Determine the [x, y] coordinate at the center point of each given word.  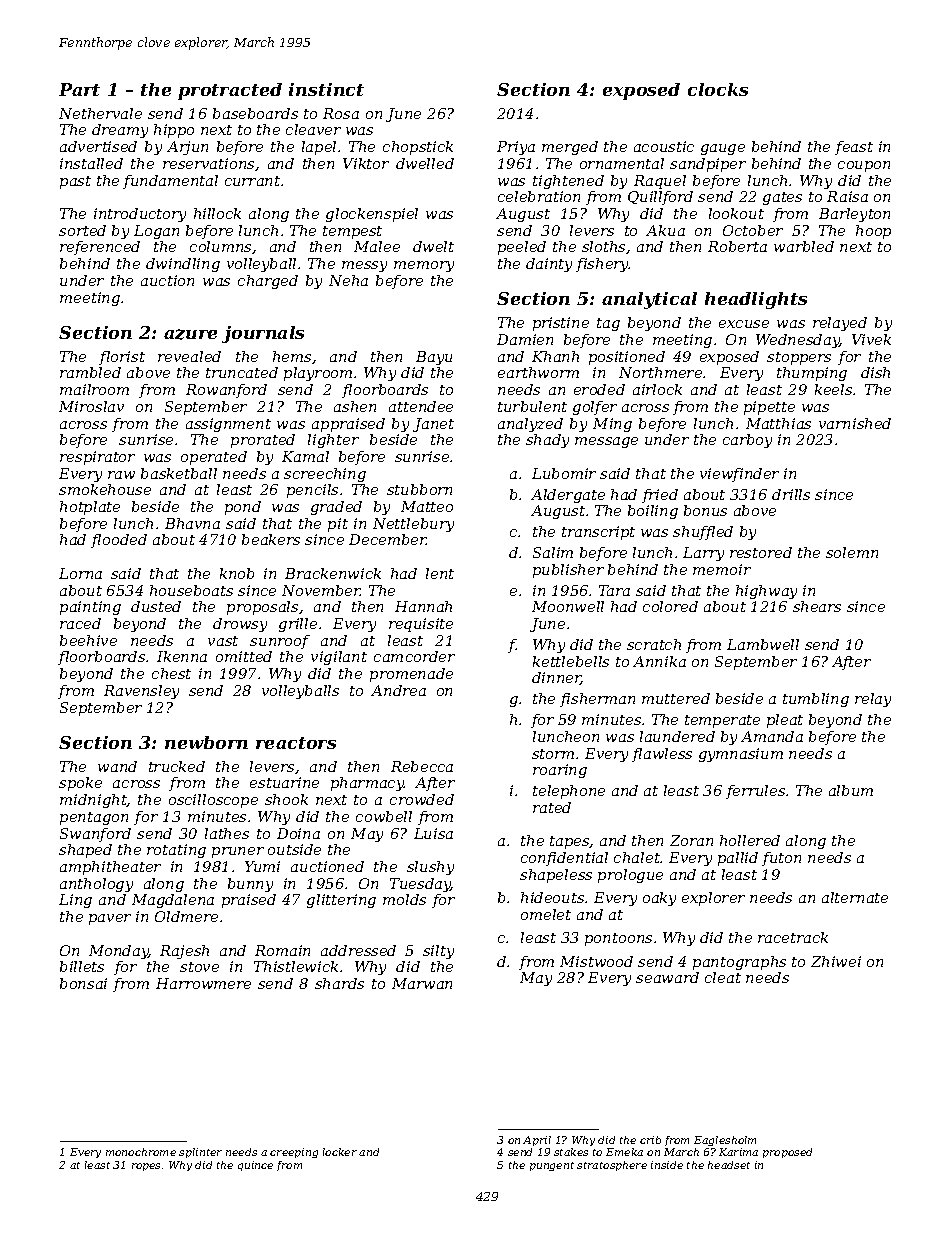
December [388, 539]
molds [404, 899]
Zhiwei [836, 961]
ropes [146, 1167]
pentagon [94, 818]
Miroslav [91, 406]
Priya [516, 148]
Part [79, 89]
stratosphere [612, 1166]
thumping [812, 374]
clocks [718, 89]
